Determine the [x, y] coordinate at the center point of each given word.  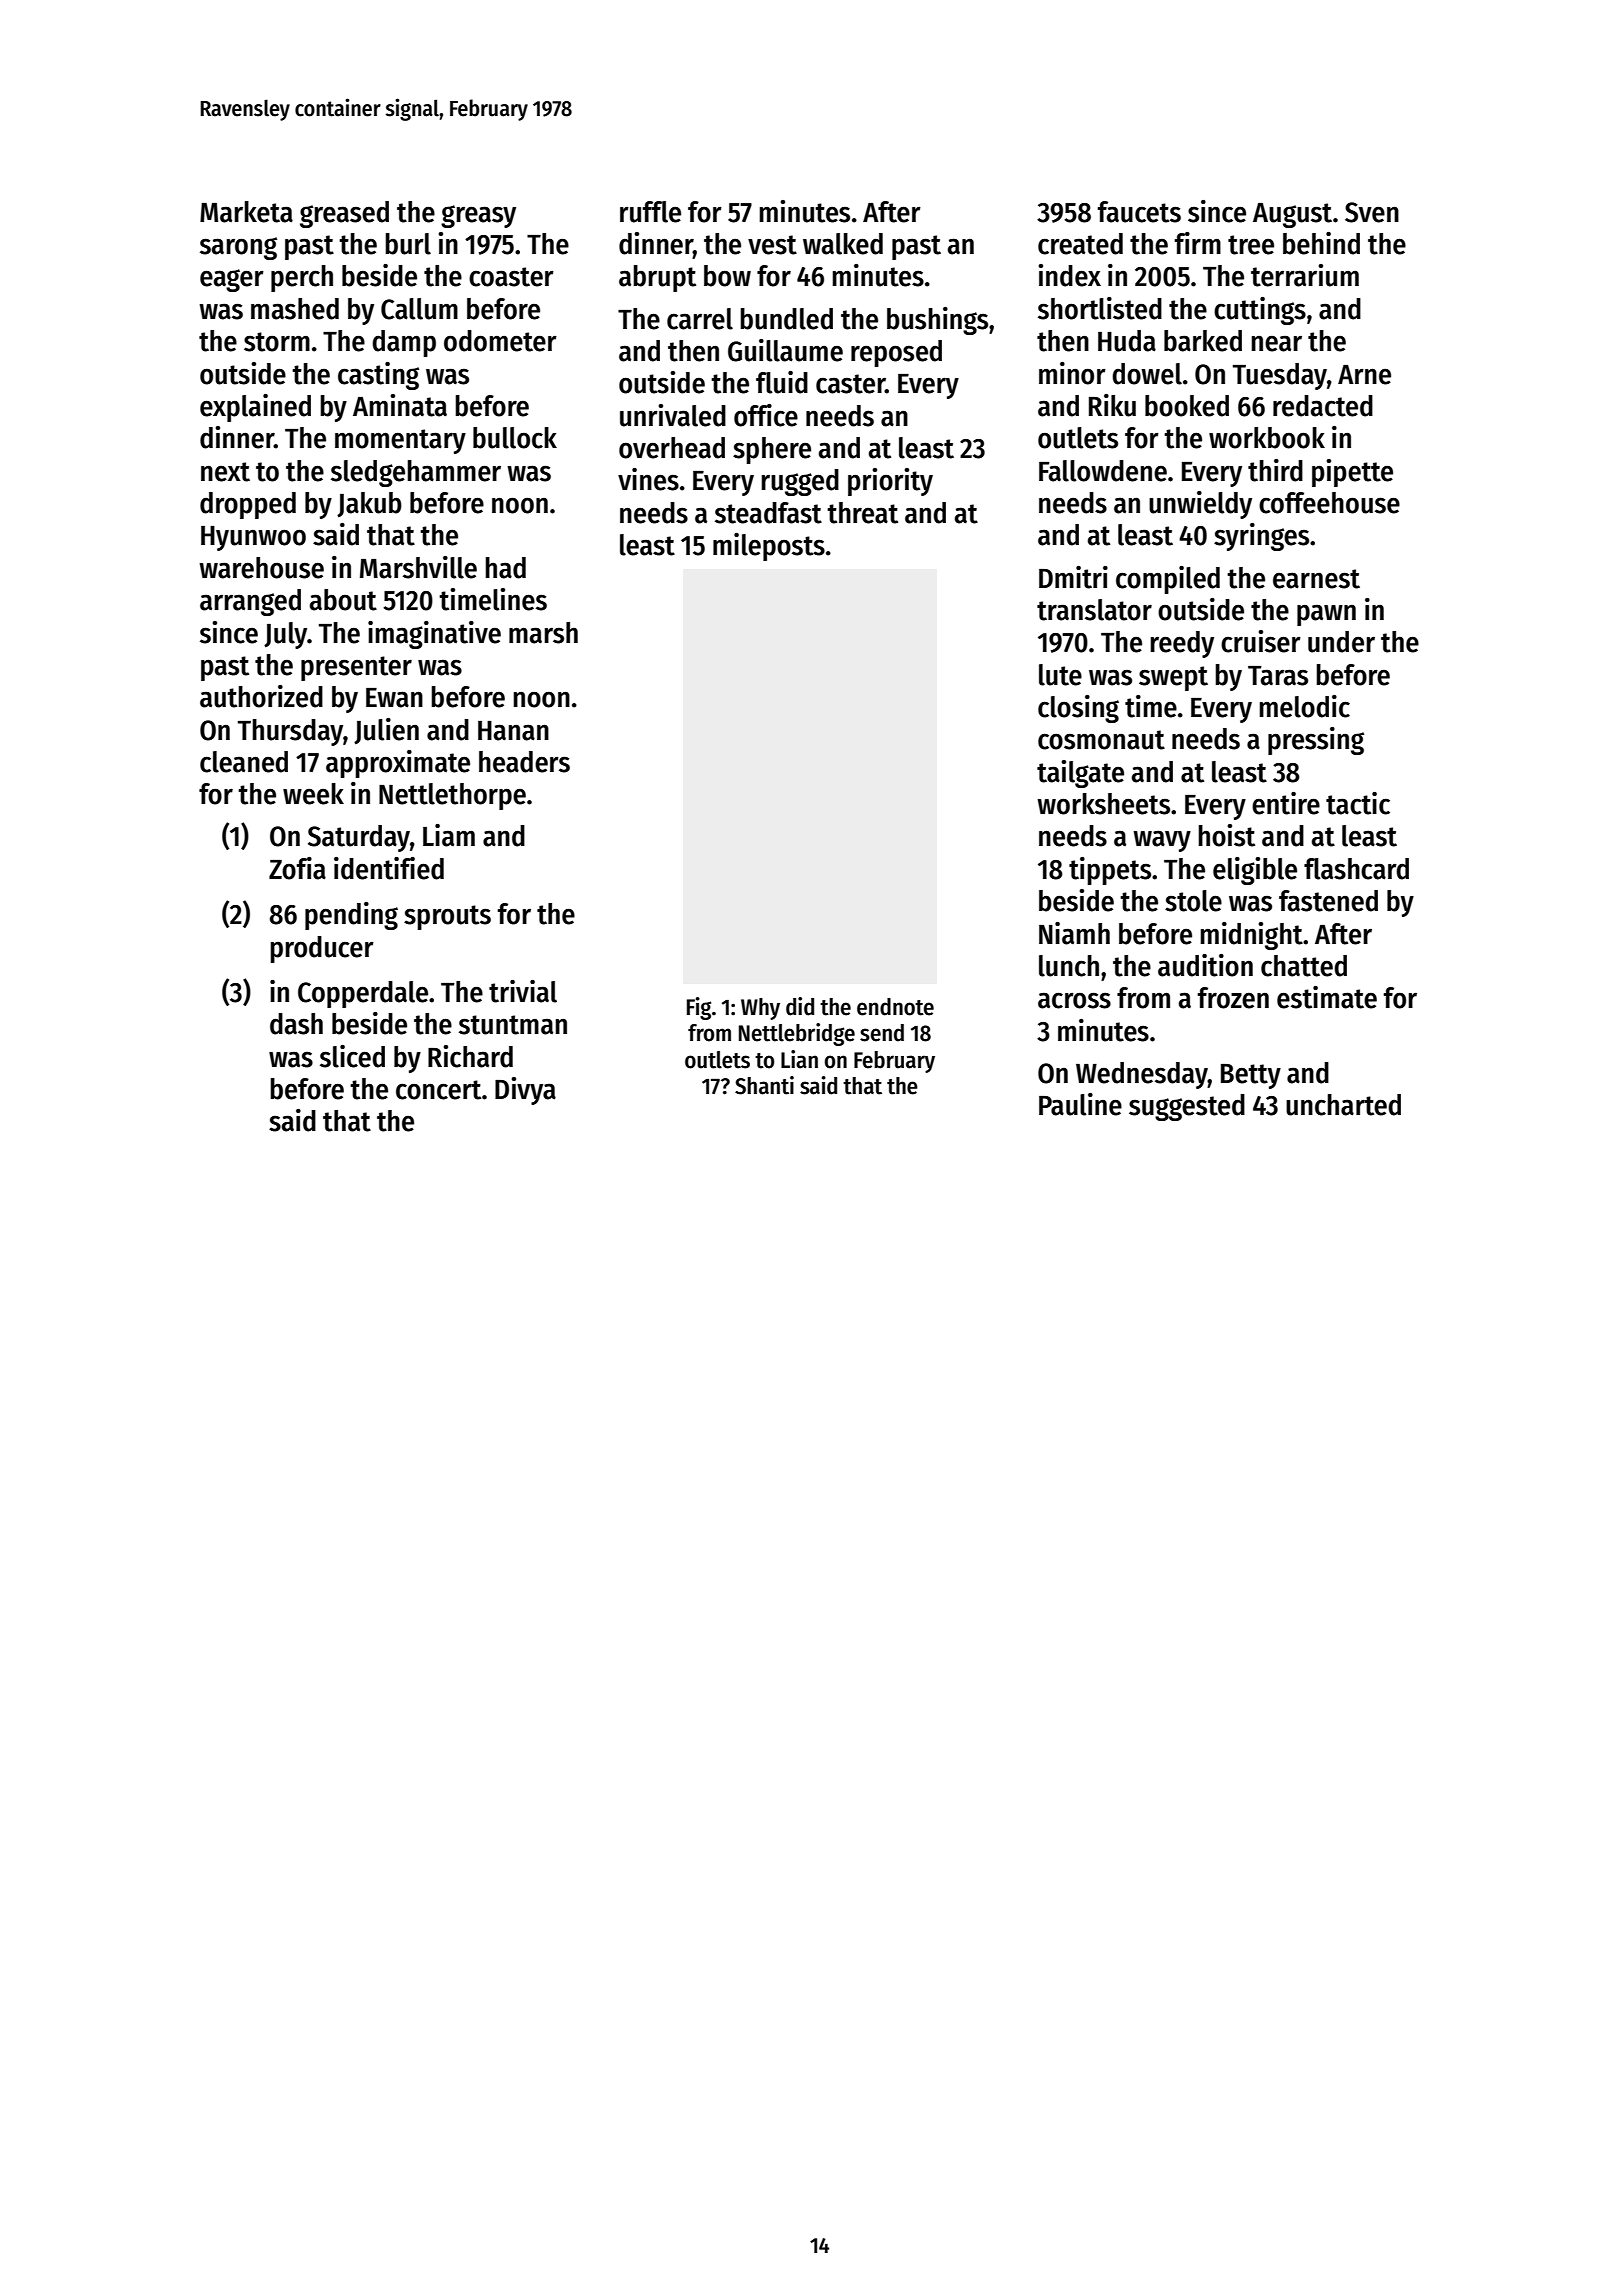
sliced [352, 1056]
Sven [1372, 212]
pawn [1326, 615]
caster [850, 384]
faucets [1139, 212]
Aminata [400, 405]
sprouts [447, 917]
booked [1187, 406]
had [505, 568]
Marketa [246, 212]
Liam [449, 835]
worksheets [1103, 804]
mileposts [769, 547]
